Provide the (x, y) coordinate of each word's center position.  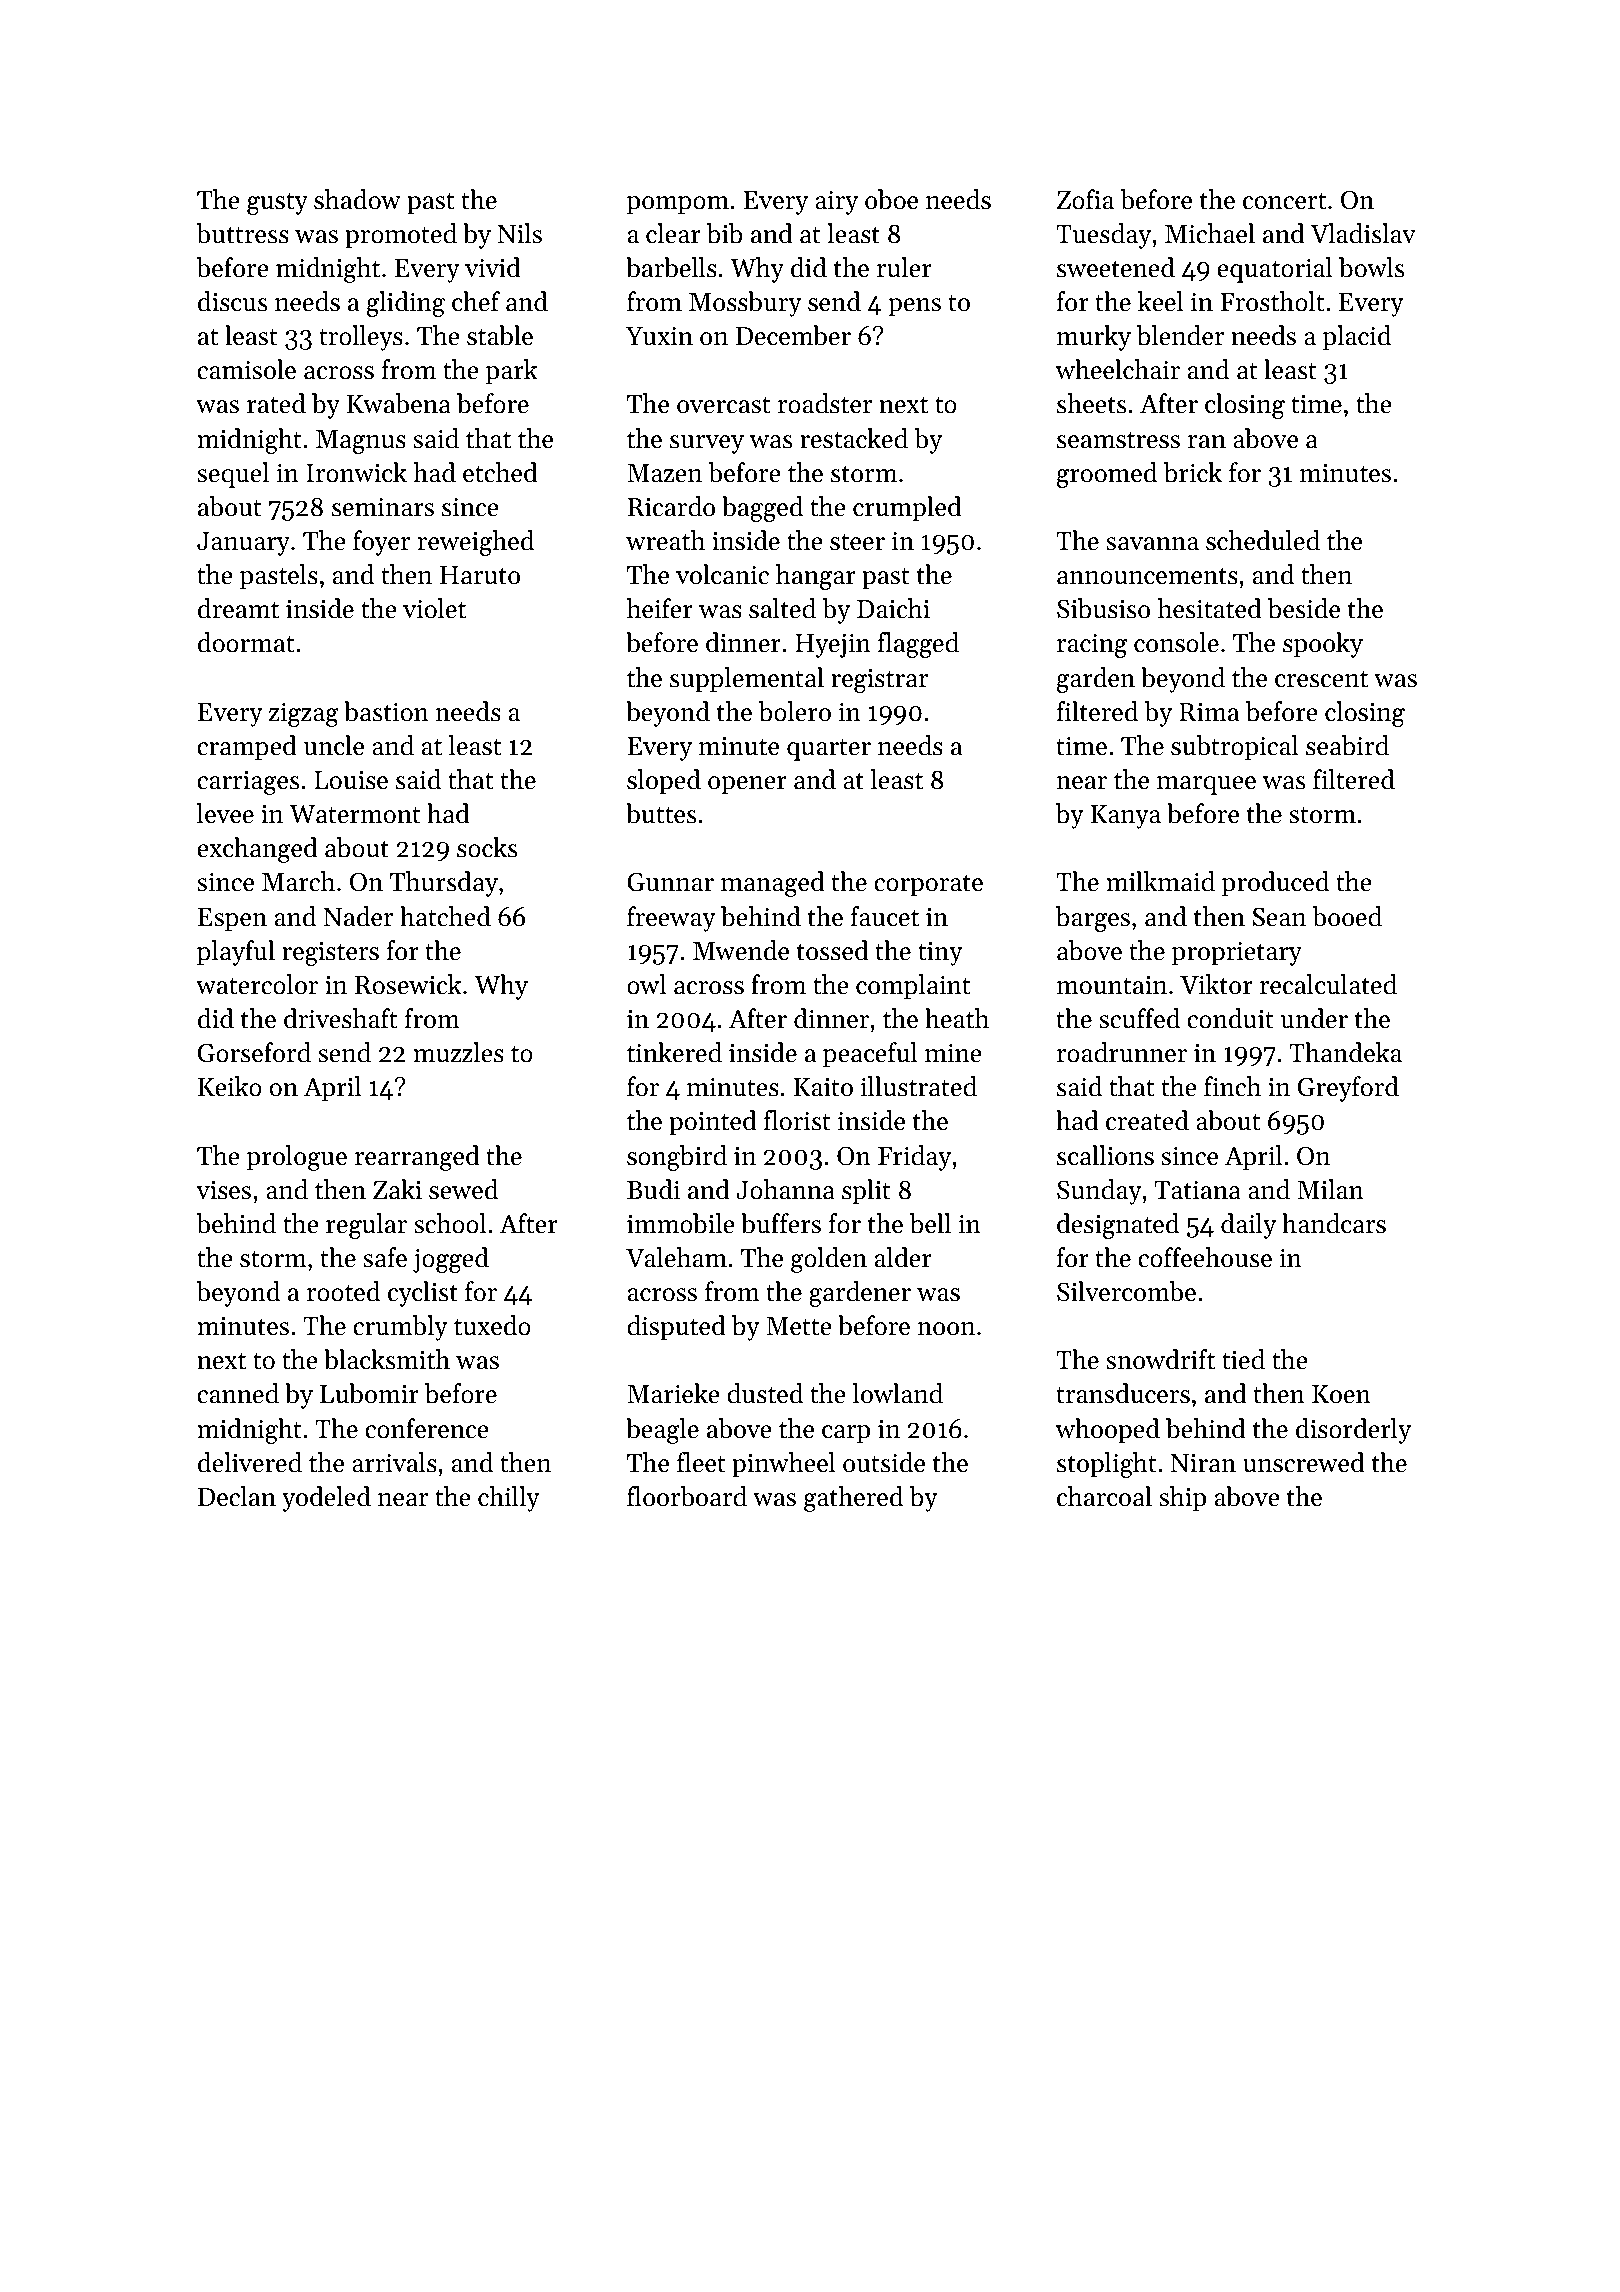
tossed (833, 950)
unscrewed (1304, 1462)
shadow (357, 199)
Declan (237, 1496)
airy (836, 203)
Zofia (1085, 199)
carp (846, 1434)
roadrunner (1122, 1052)
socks (487, 847)
